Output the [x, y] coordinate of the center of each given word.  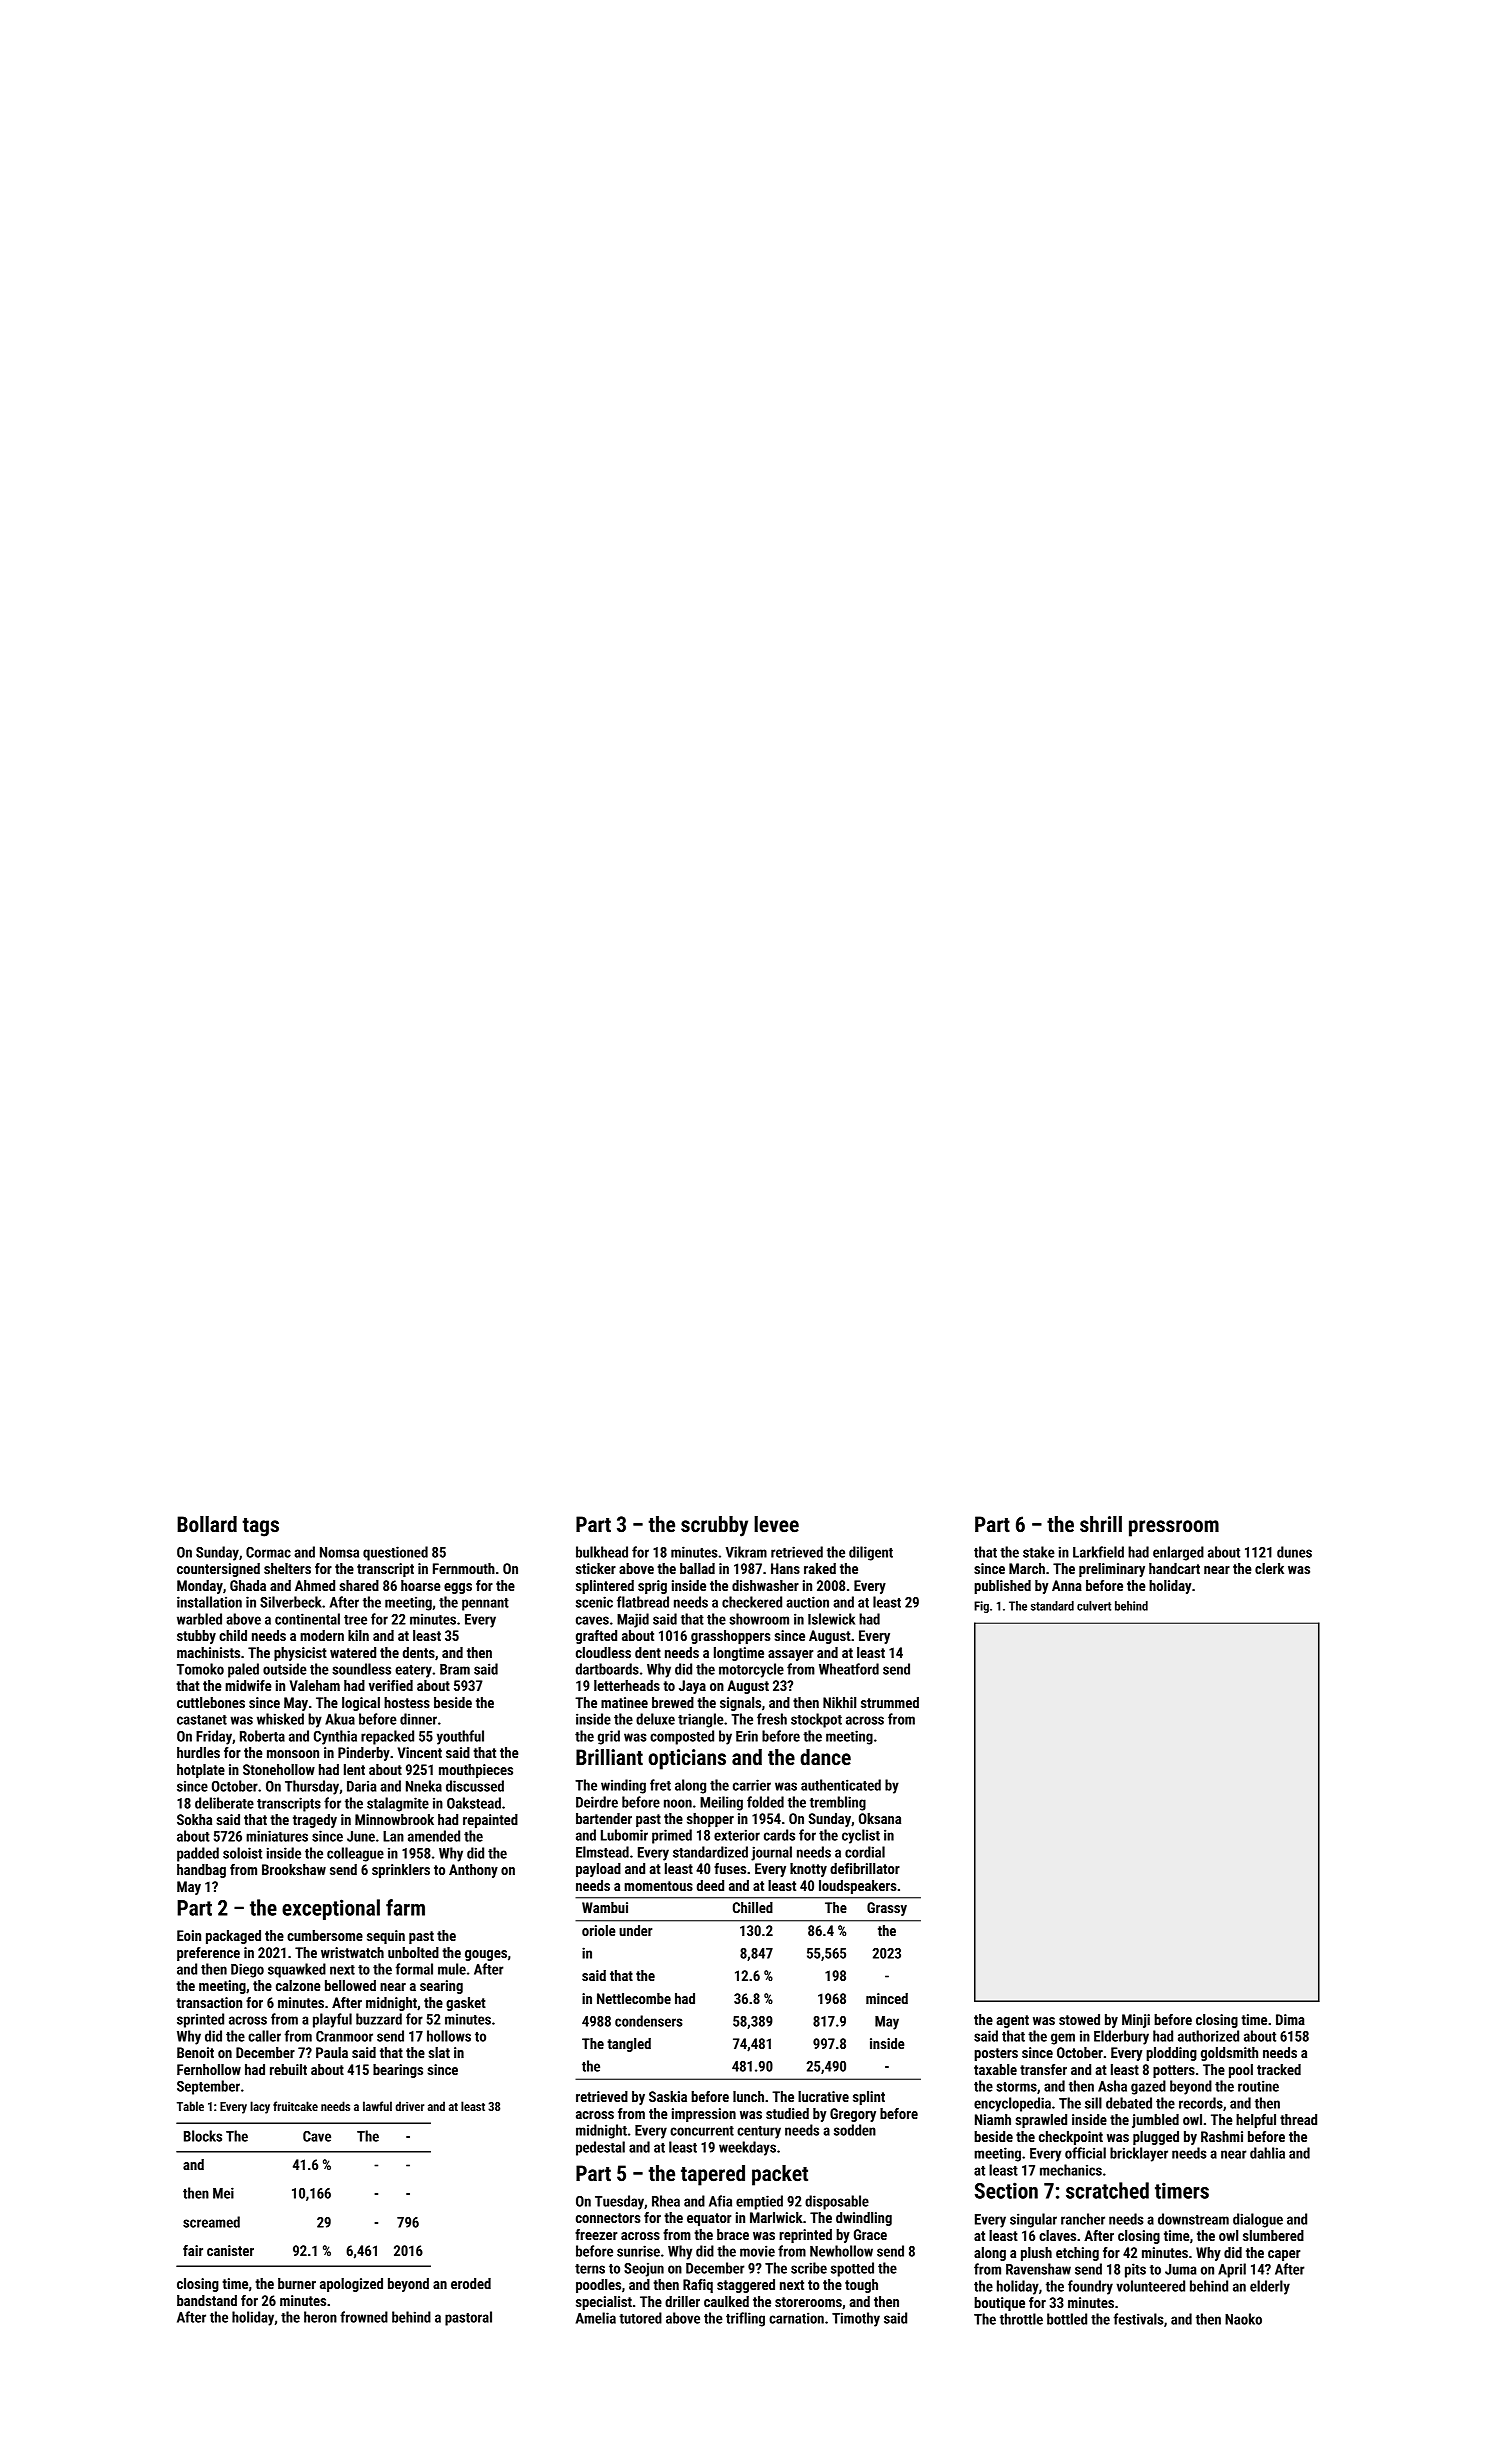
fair [193, 2250]
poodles [598, 2286]
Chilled [753, 1907]
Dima [1290, 2019]
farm [405, 1907]
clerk [1269, 1568]
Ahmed [315, 1585]
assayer [790, 1655]
